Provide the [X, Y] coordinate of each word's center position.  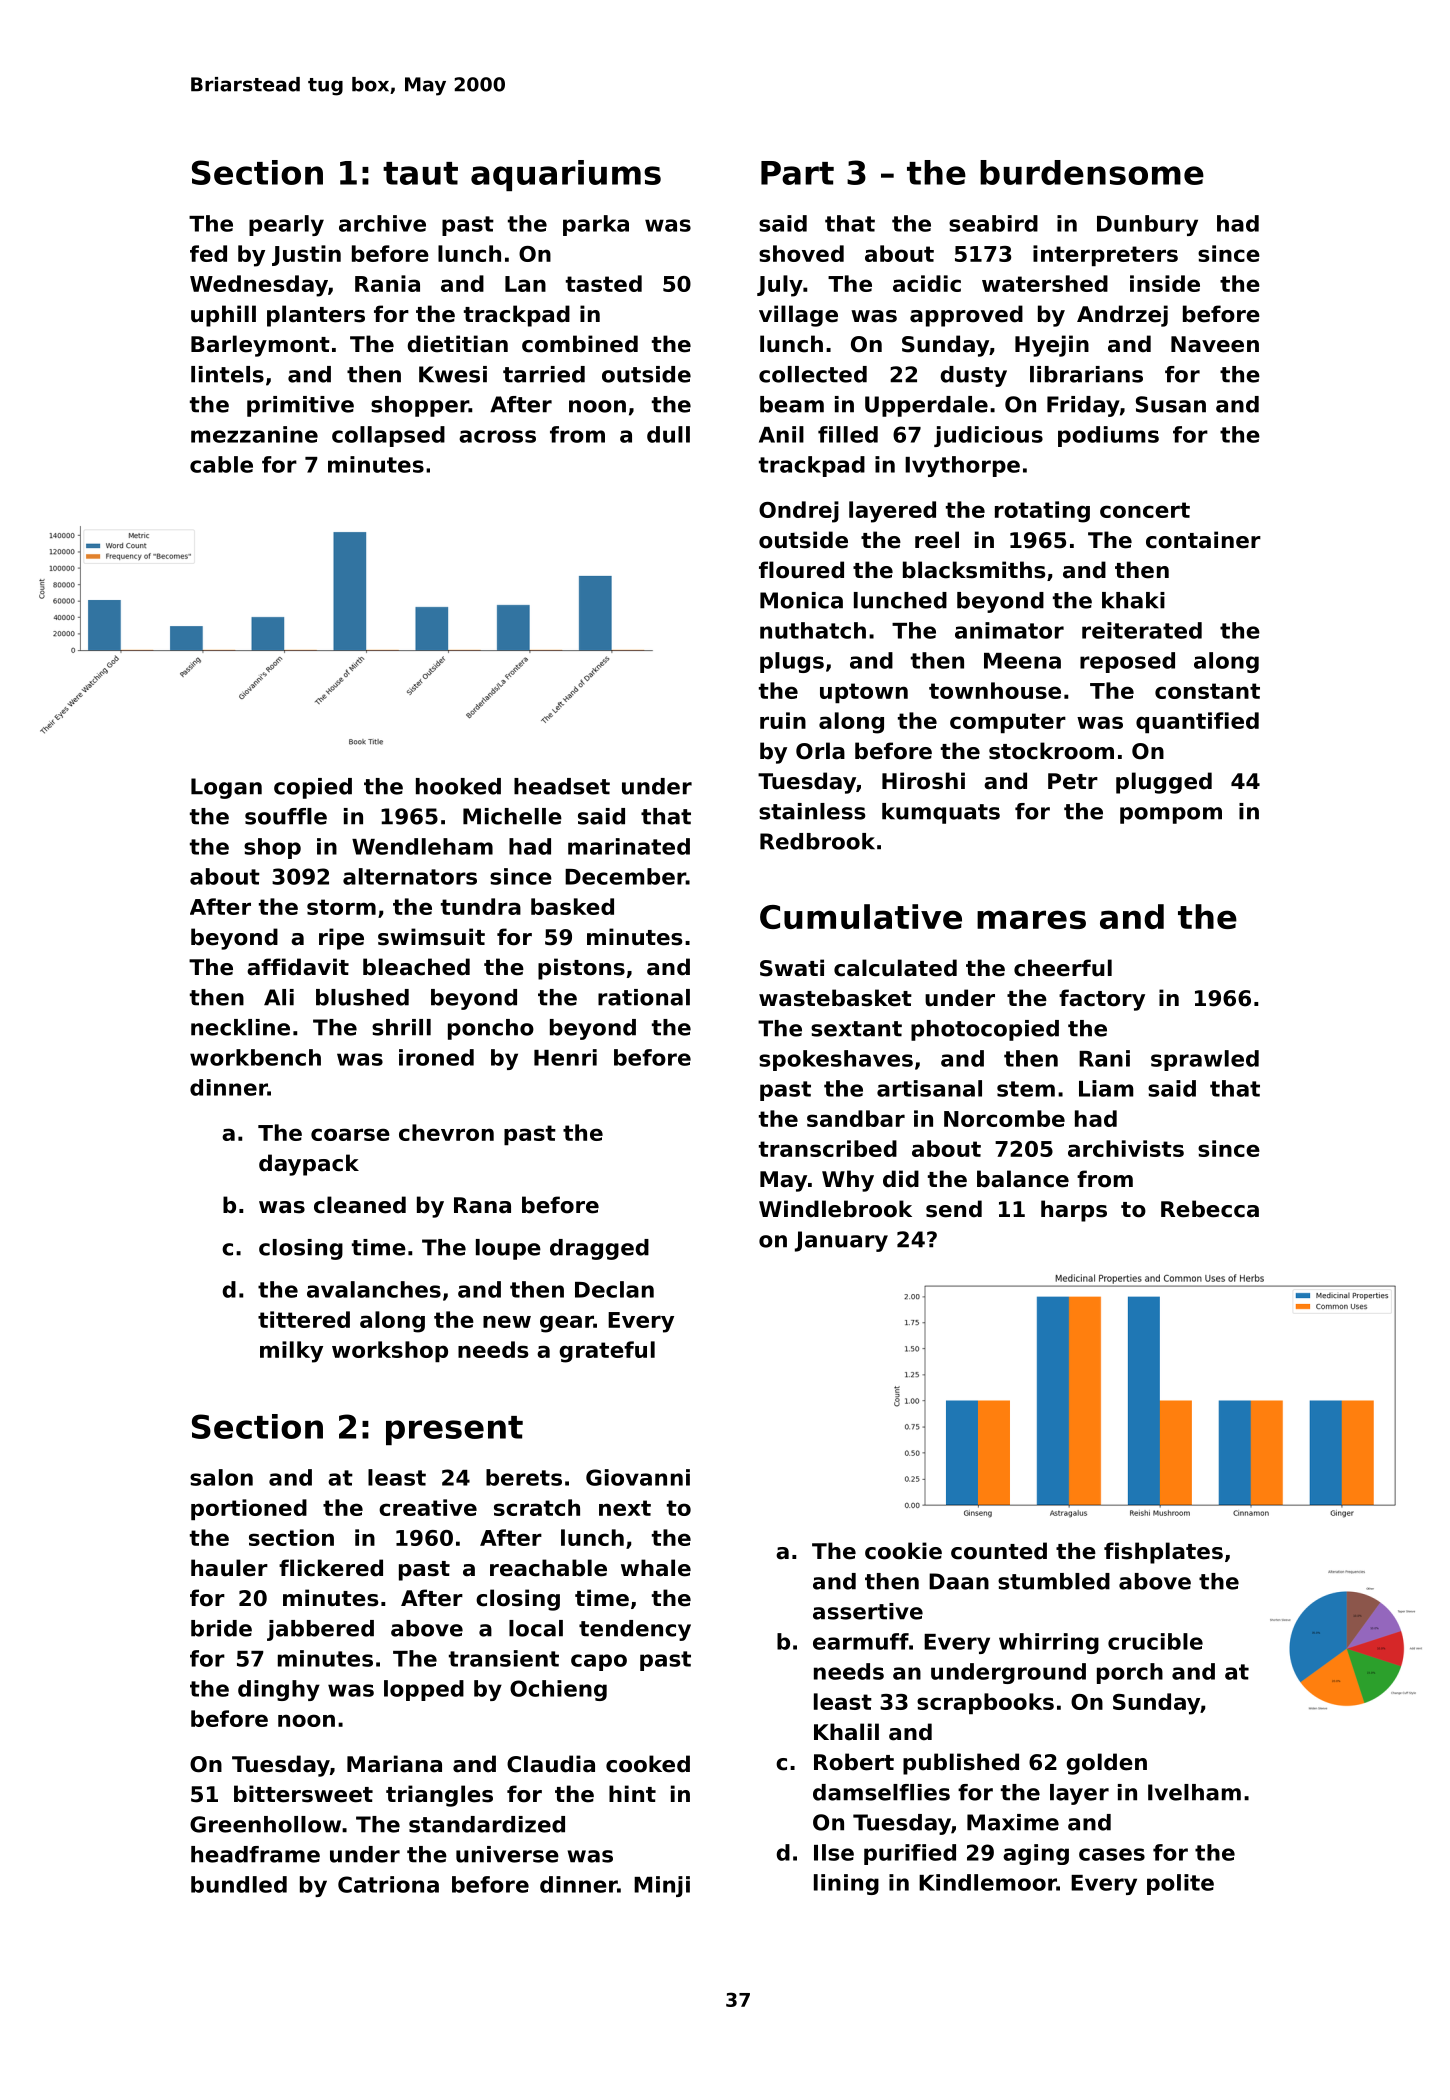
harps [1074, 1211]
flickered [331, 1568]
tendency [635, 1630]
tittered [304, 1319]
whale [656, 1568]
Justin [306, 255]
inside [1165, 283]
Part [797, 173]
